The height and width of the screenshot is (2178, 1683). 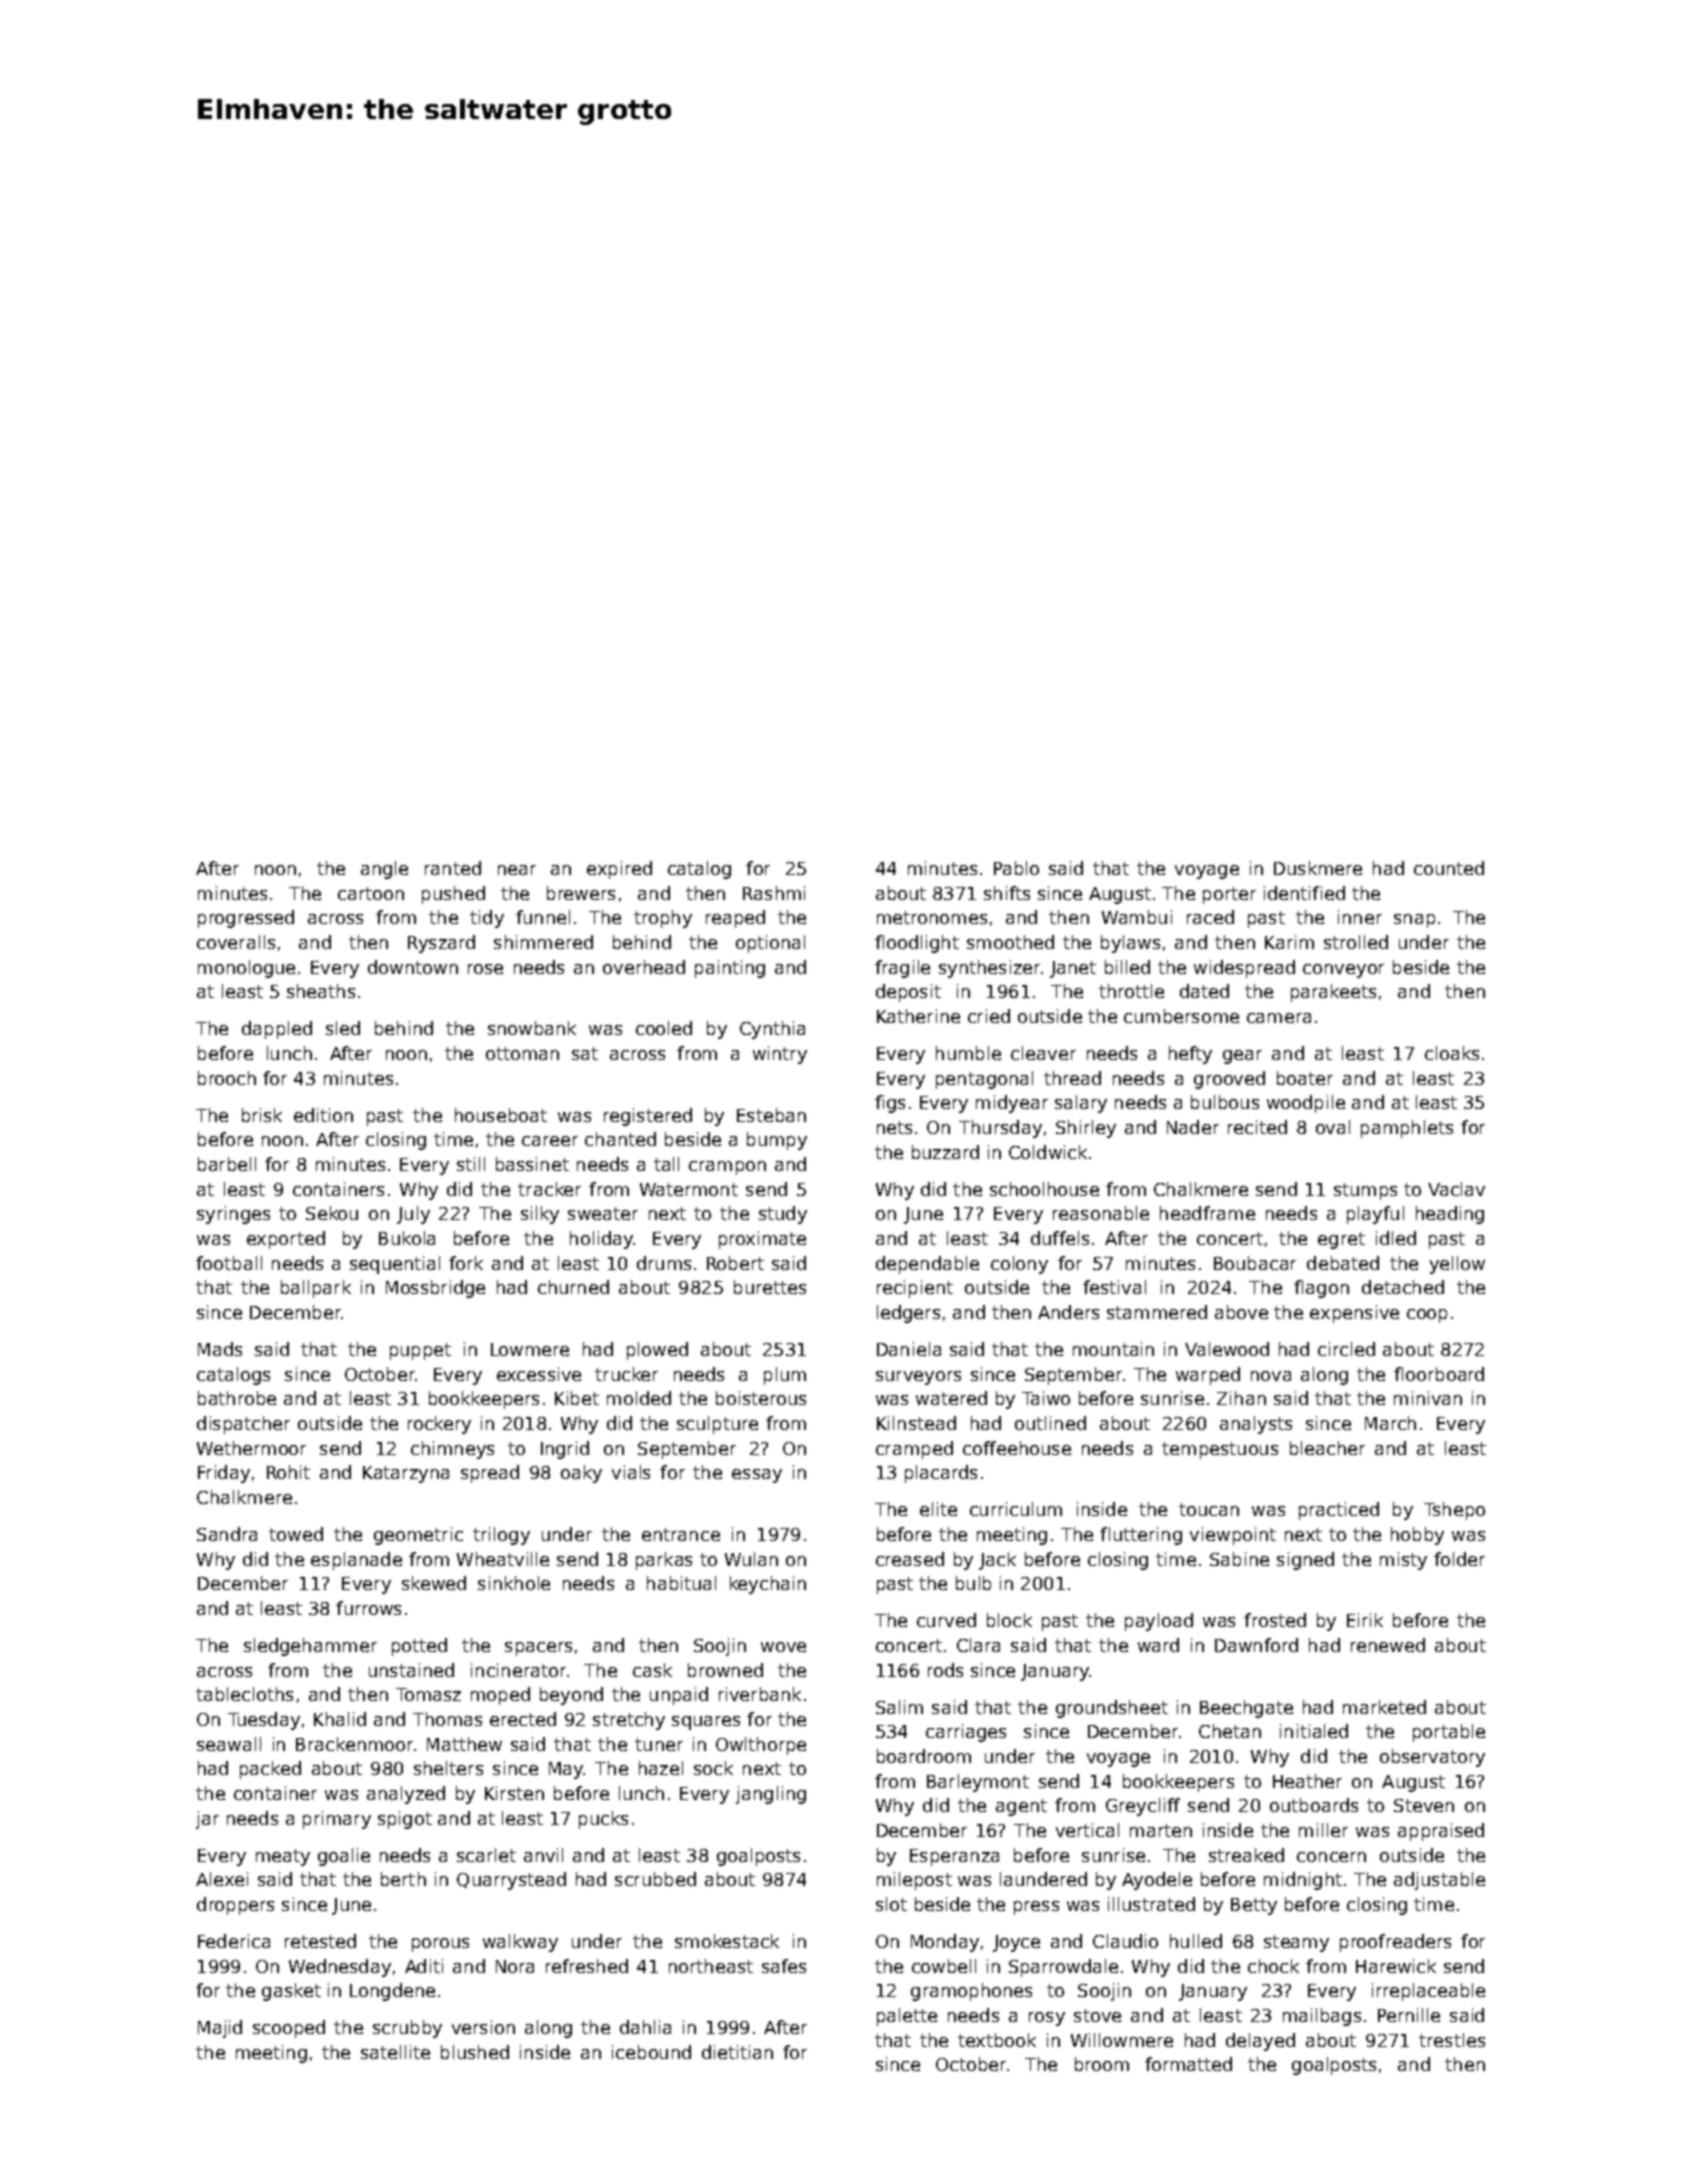 What do you see at coordinates (277, 1030) in the screenshot?
I see `dappled` at bounding box center [277, 1030].
